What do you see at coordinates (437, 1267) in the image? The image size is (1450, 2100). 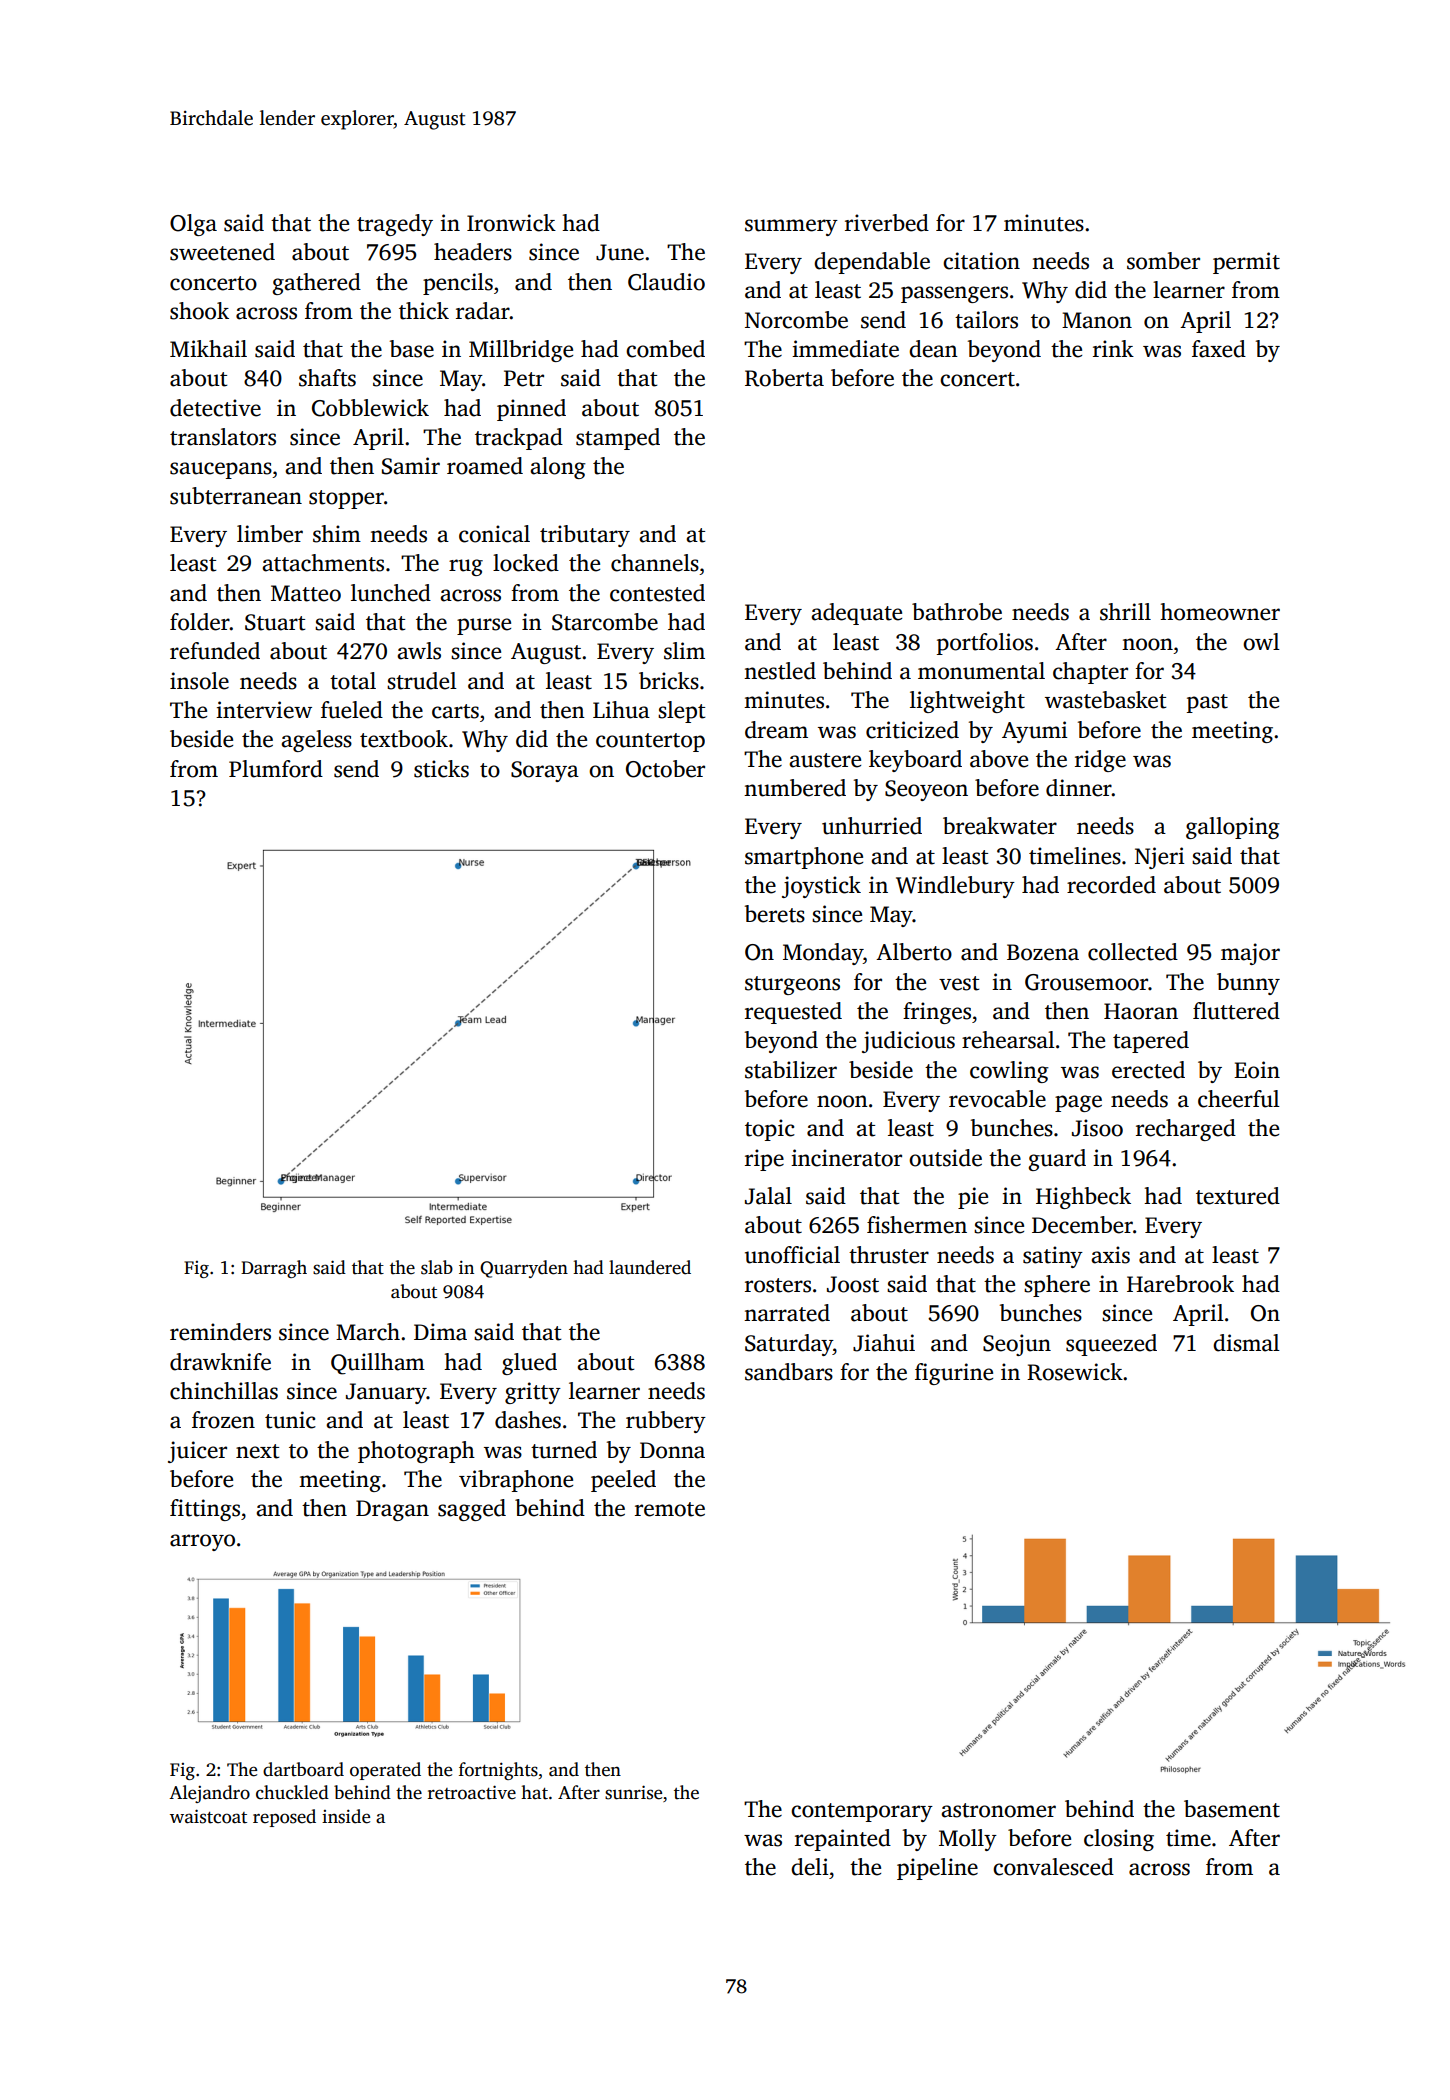 I see `slab` at bounding box center [437, 1267].
